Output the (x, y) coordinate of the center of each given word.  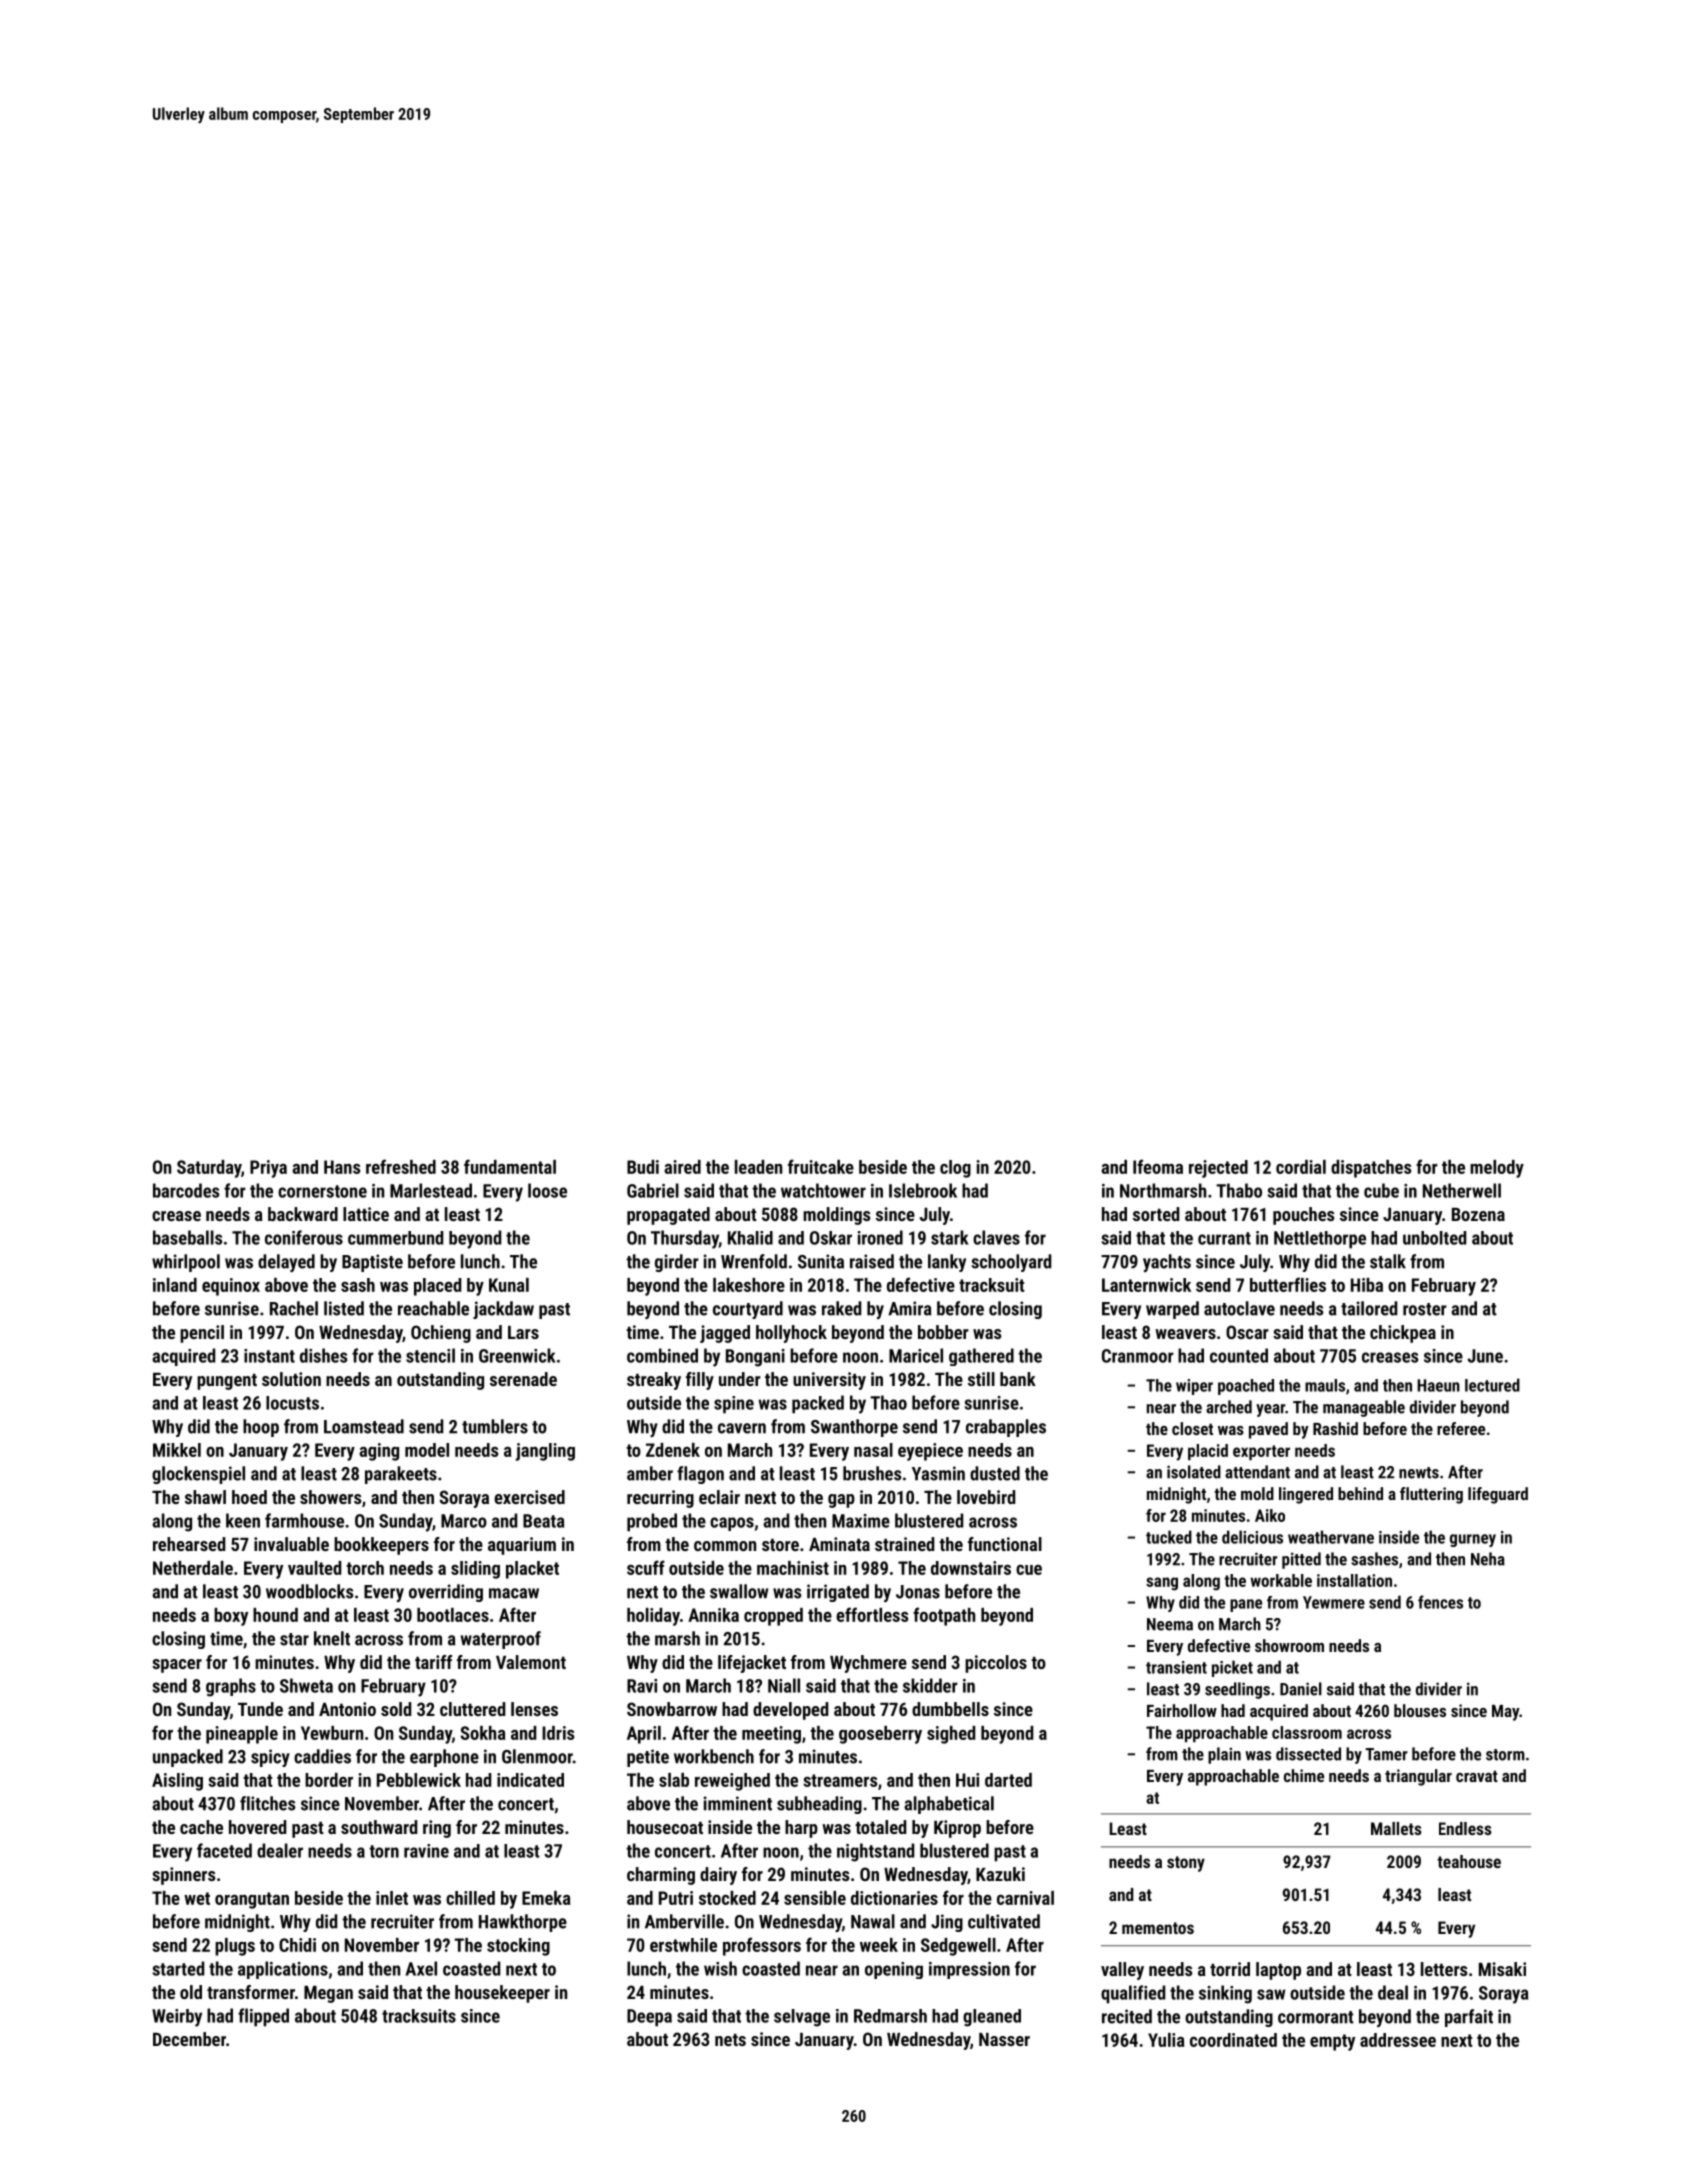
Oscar (1247, 1332)
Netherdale (193, 1568)
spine (734, 1405)
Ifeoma (1158, 1166)
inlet (392, 1898)
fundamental (510, 1166)
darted (1008, 1780)
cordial (1301, 1167)
